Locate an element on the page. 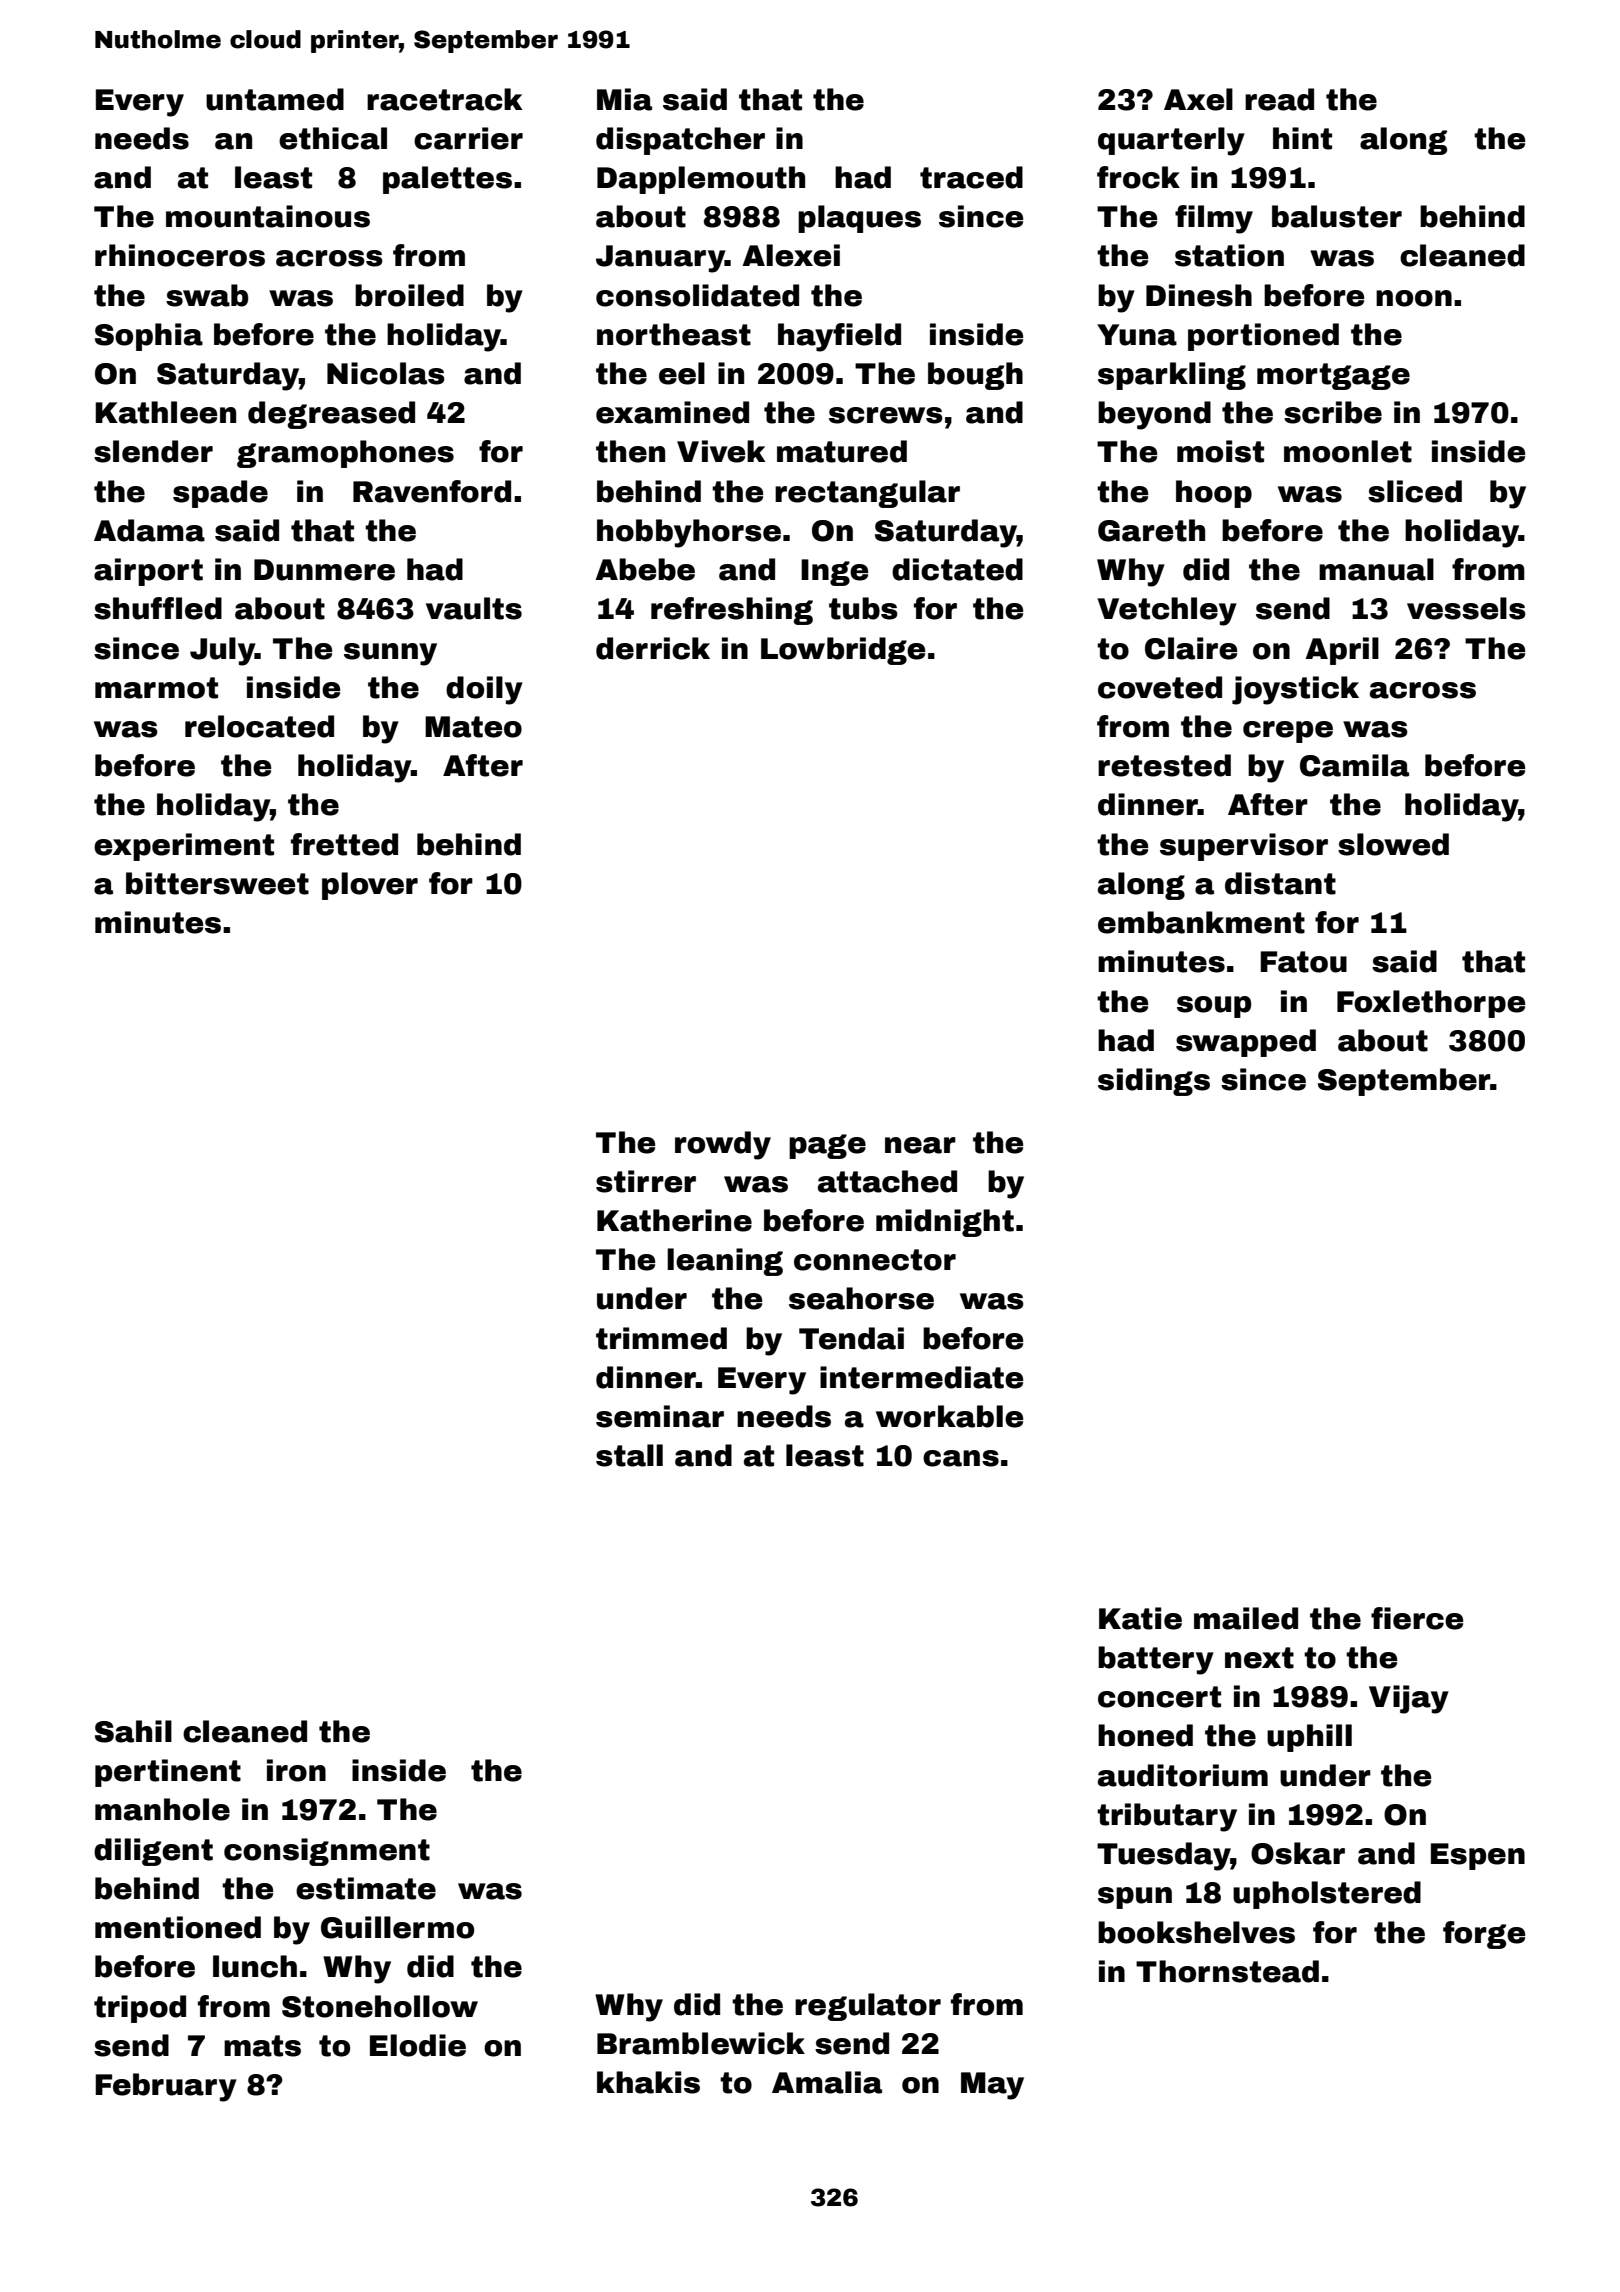 This page has height=2292, width=1620. diligent is located at coordinates (153, 1852).
